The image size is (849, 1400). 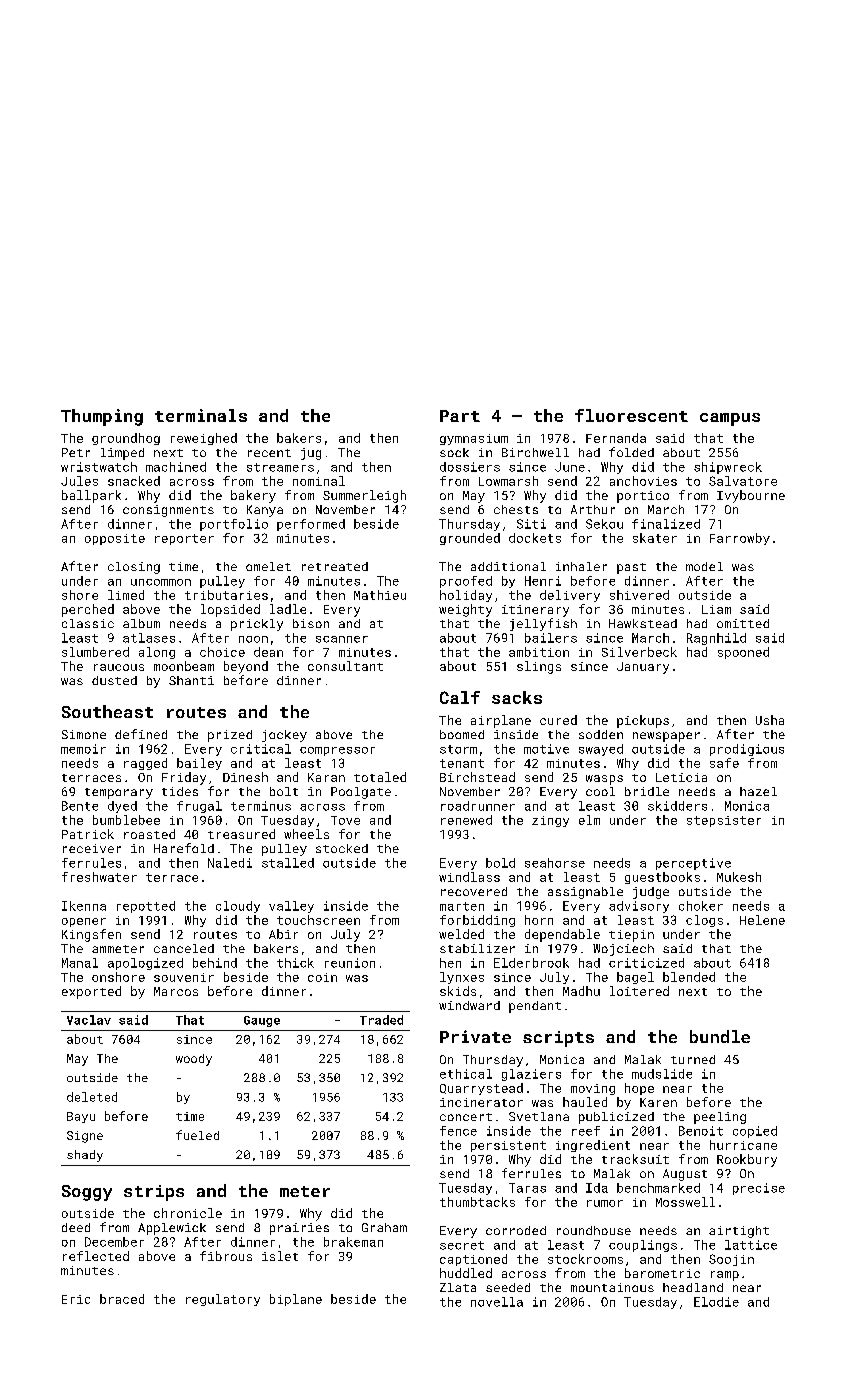 I want to click on Farrowby, so click(x=740, y=539).
